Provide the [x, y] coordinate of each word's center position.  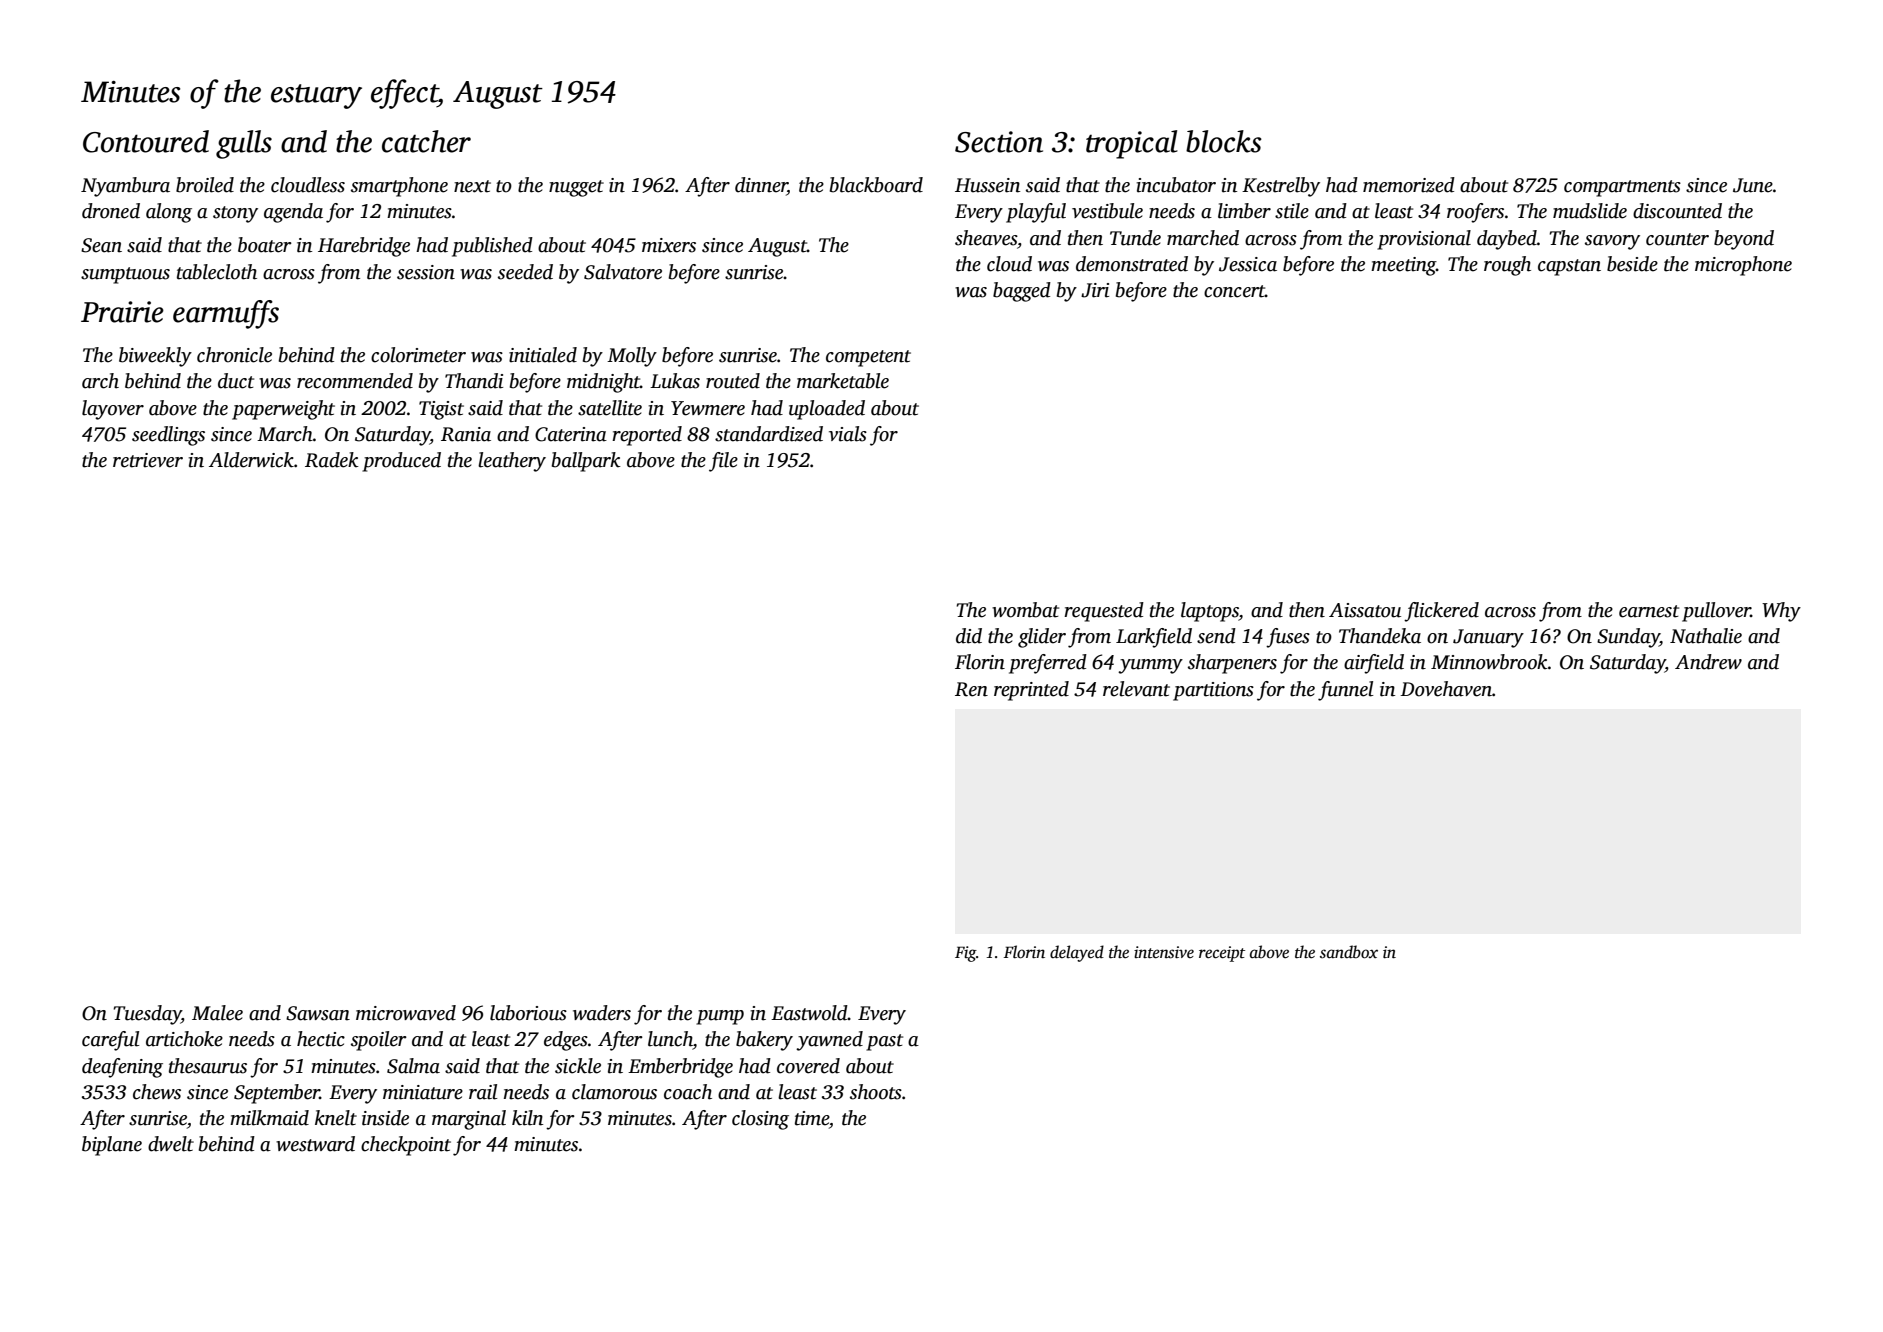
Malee [217, 1013]
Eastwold [809, 1013]
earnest [1649, 611]
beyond [1744, 240]
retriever [148, 460]
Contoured [146, 141]
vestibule [1107, 211]
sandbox [1349, 952]
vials [848, 434]
